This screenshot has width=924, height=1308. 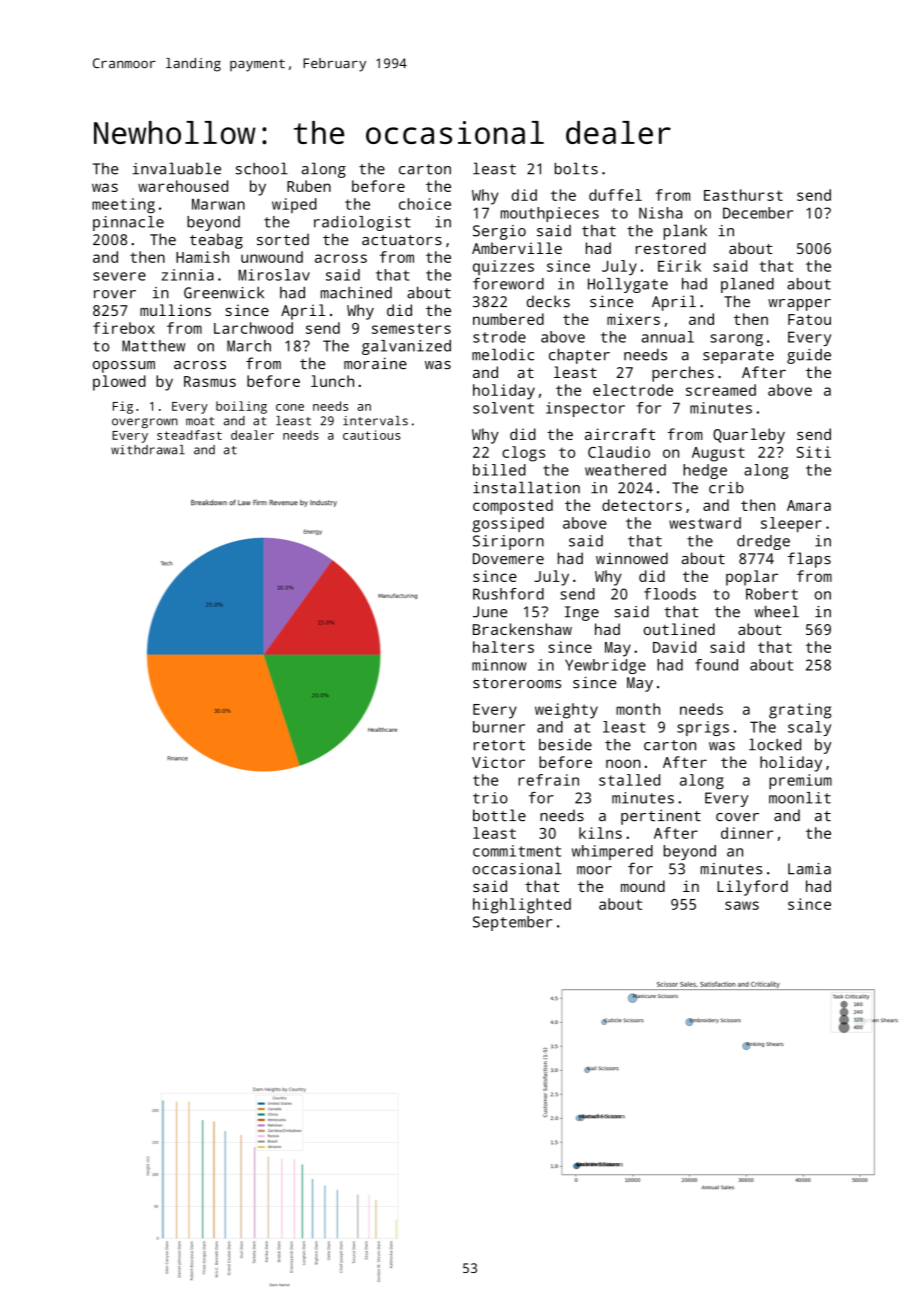 I want to click on Quarleby, so click(x=749, y=436).
